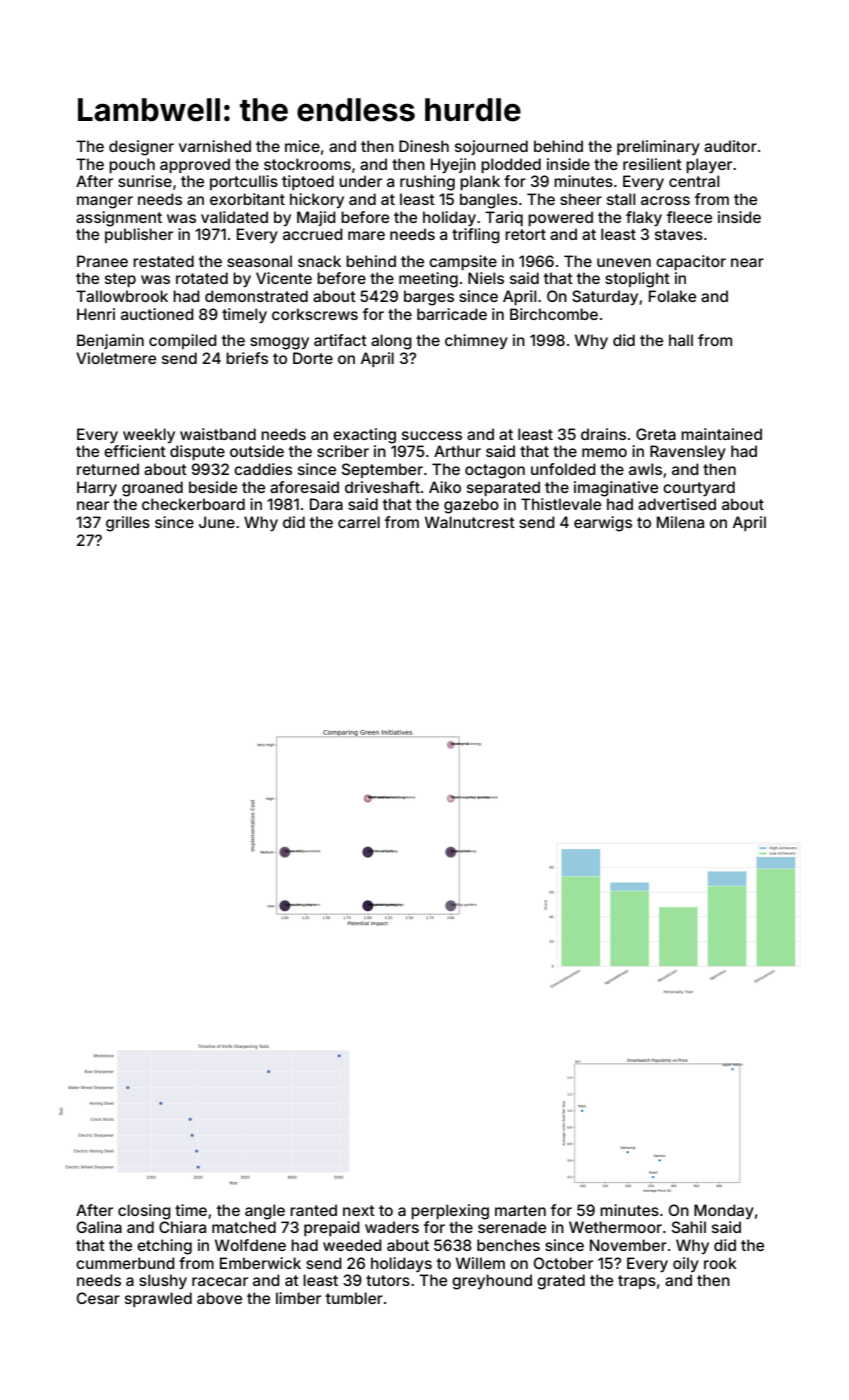  What do you see at coordinates (132, 165) in the screenshot?
I see `pouch` at bounding box center [132, 165].
